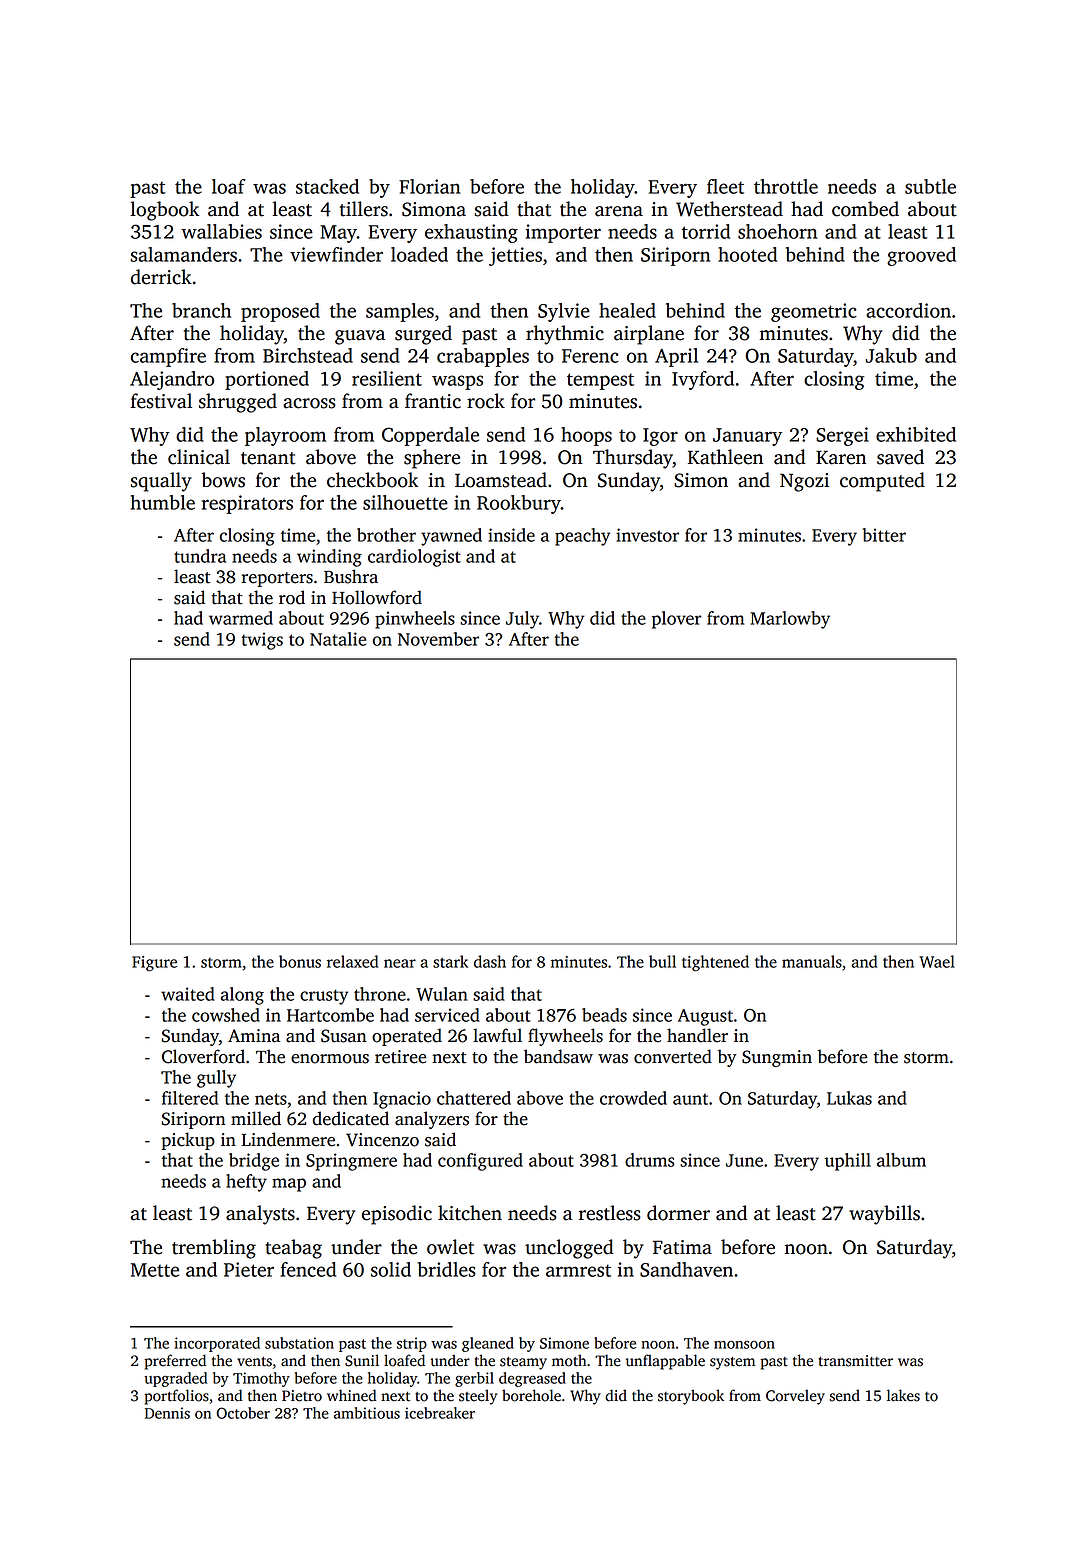  What do you see at coordinates (795, 1397) in the document?
I see `Corveley` at bounding box center [795, 1397].
